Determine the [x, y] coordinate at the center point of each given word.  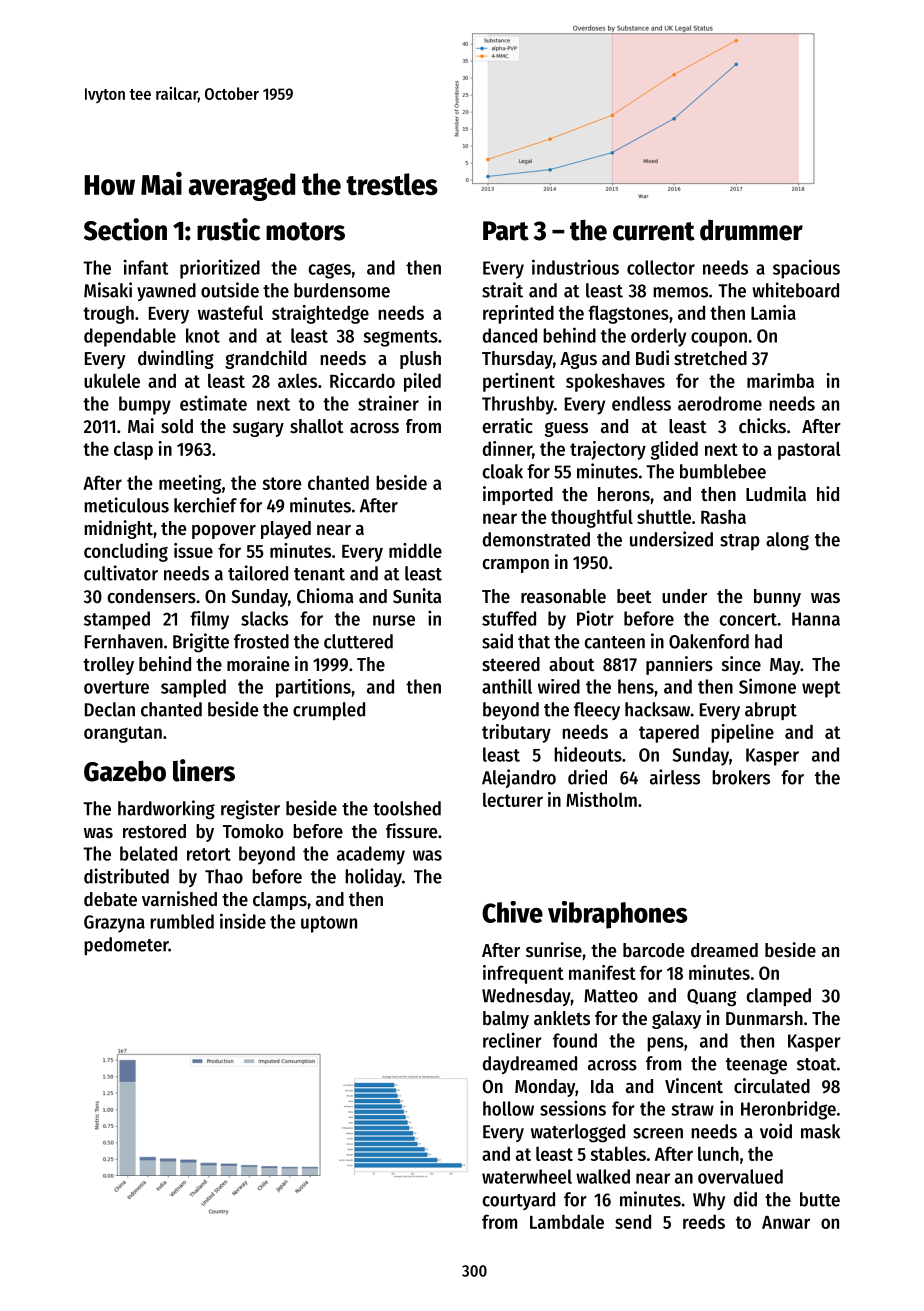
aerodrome [720, 403]
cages [329, 271]
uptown [329, 924]
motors [305, 231]
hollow [508, 1108]
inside [243, 921]
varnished [179, 899]
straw [692, 1109]
